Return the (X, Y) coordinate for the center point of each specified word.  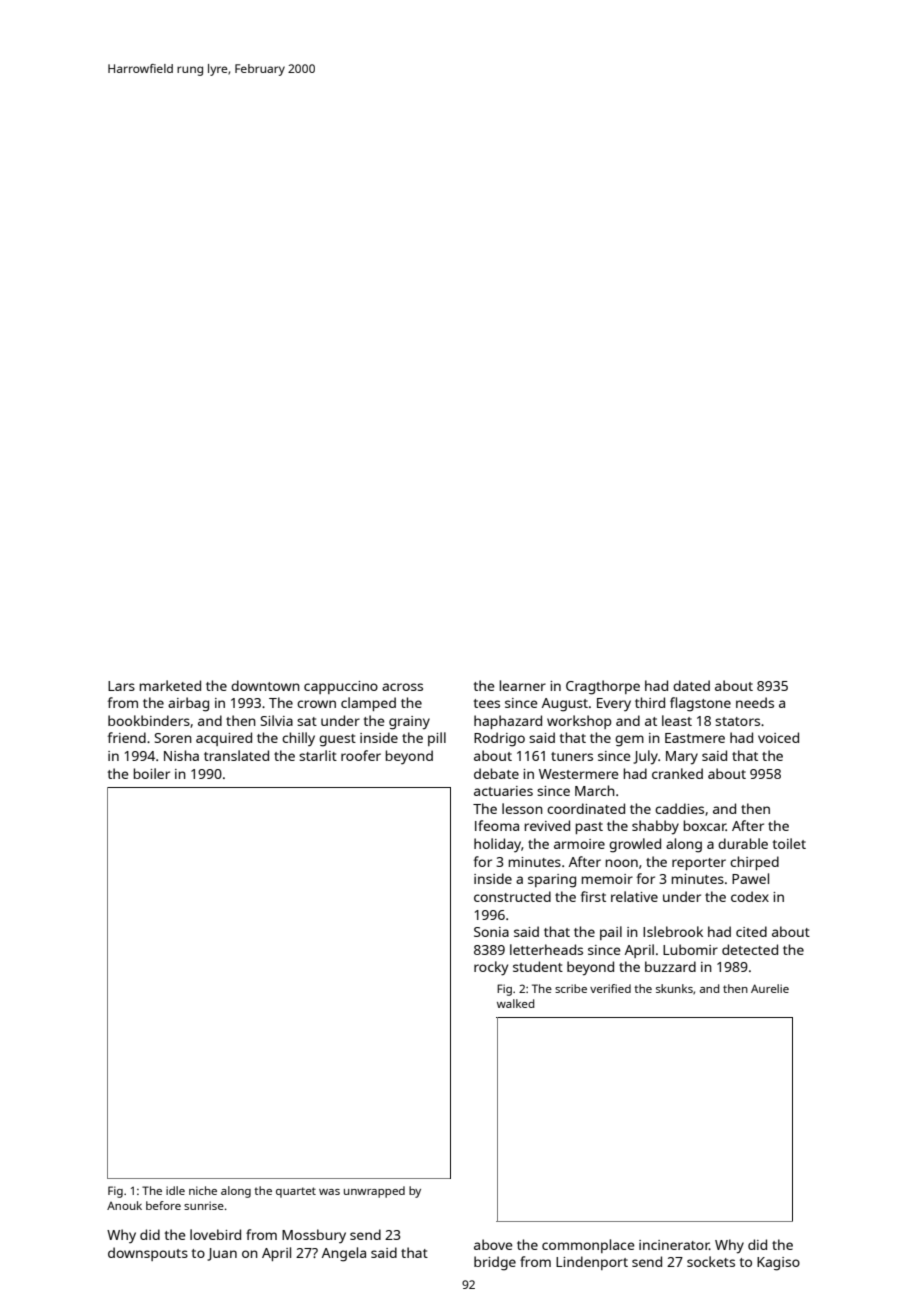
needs (755, 702)
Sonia (491, 932)
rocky (491, 968)
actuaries (503, 791)
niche (203, 1190)
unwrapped (374, 1192)
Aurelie (770, 988)
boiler (152, 773)
